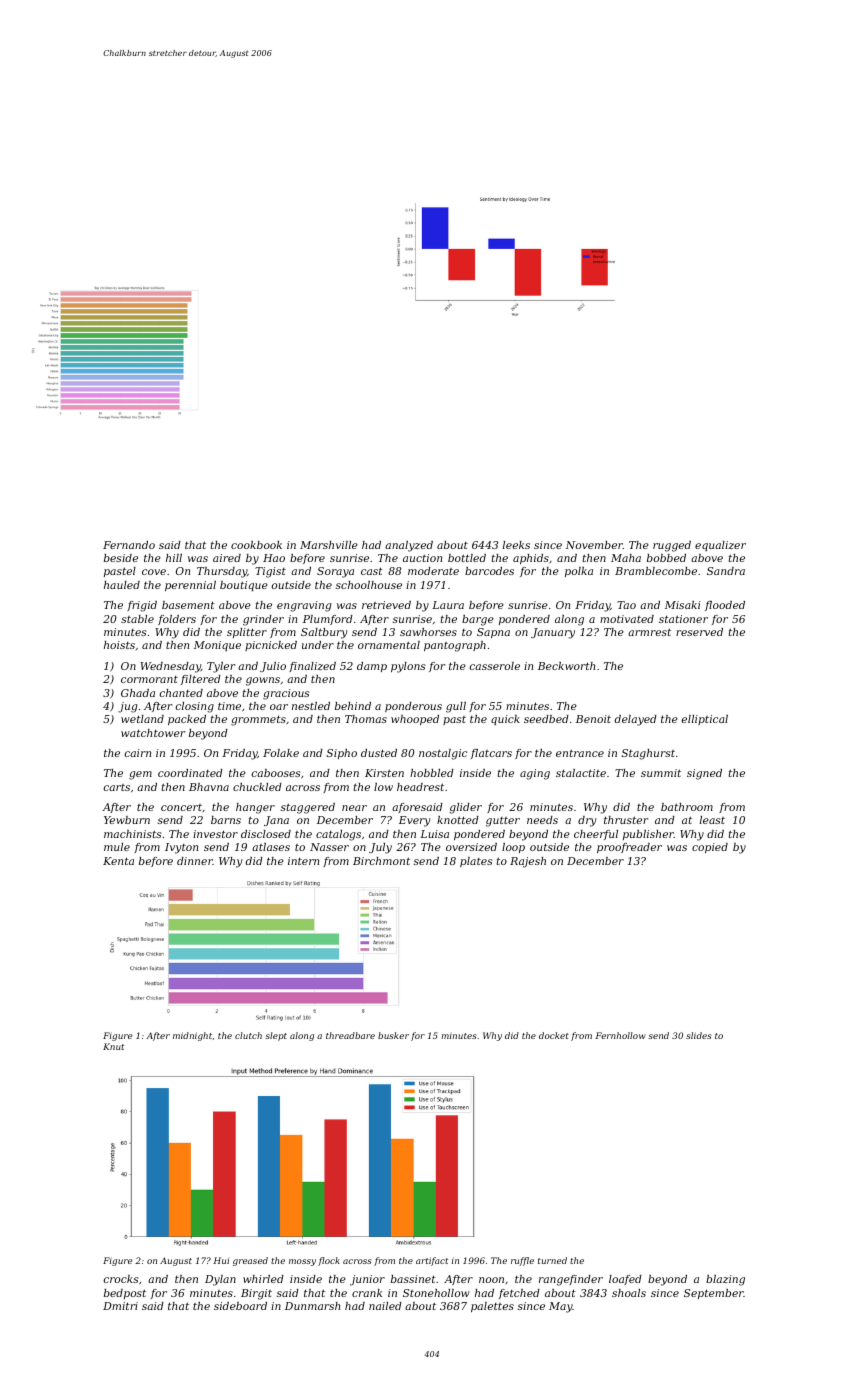 The width and height of the screenshot is (849, 1400). I want to click on shoals, so click(629, 1293).
